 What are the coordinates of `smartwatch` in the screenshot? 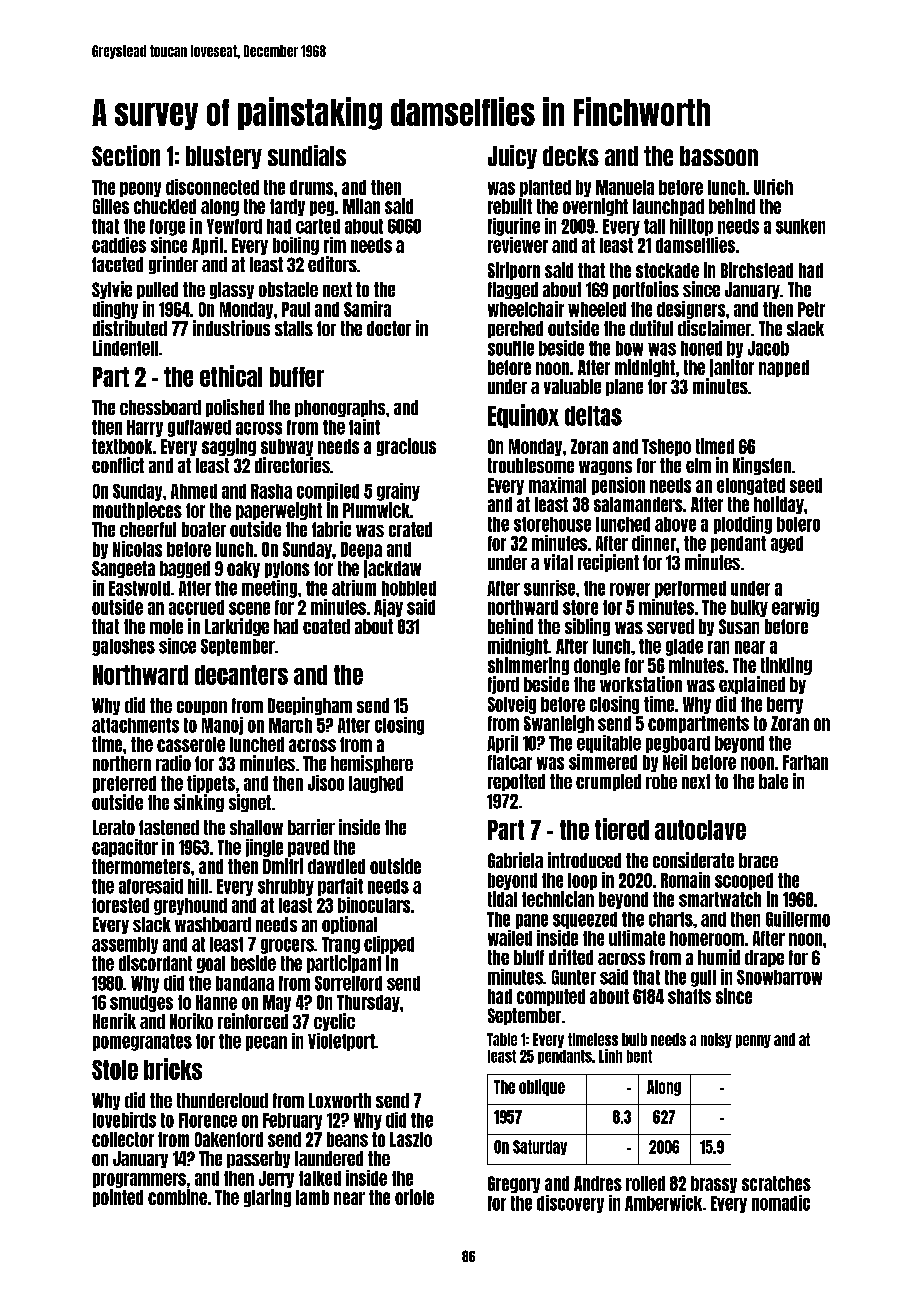 It's located at (720, 899).
